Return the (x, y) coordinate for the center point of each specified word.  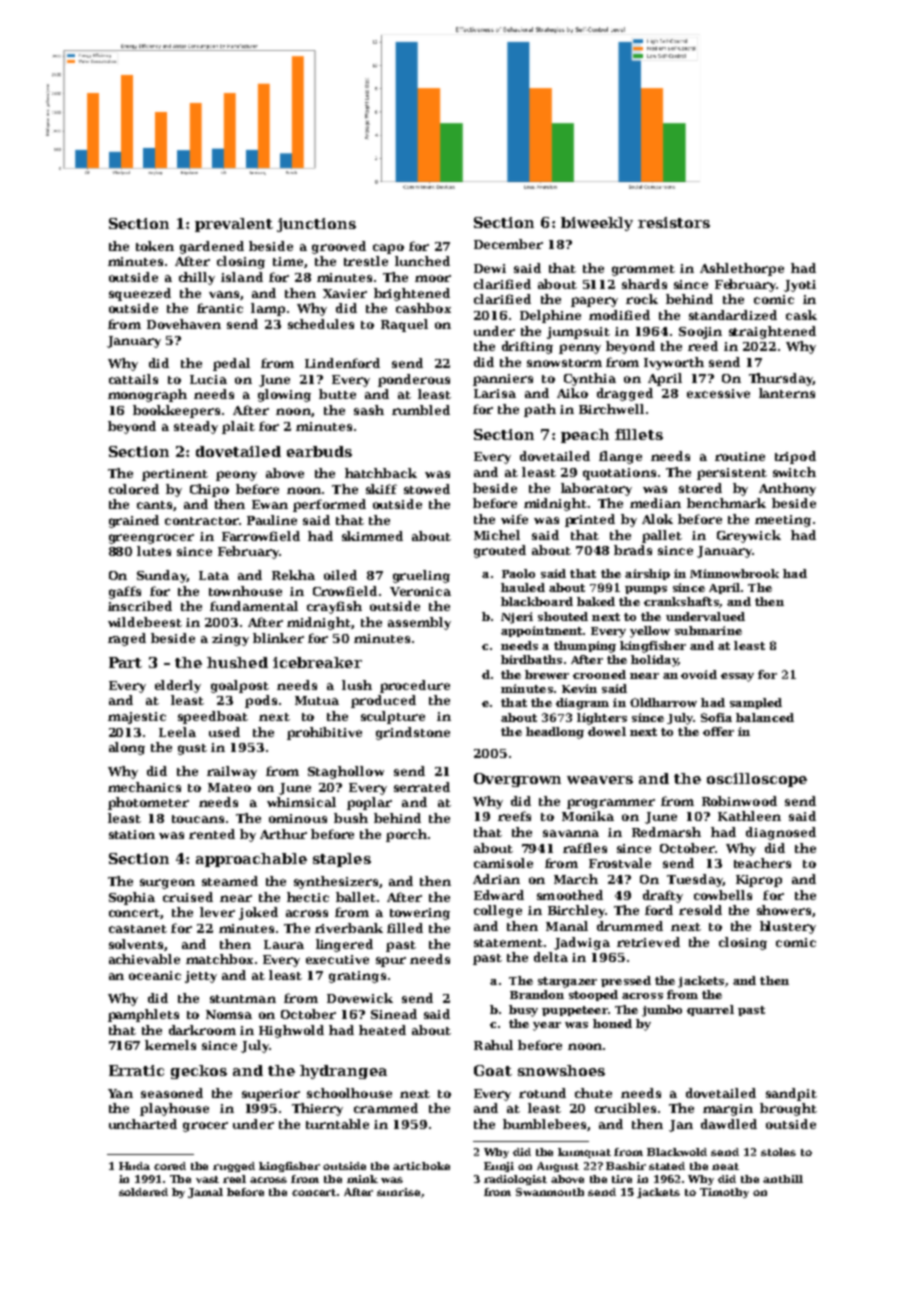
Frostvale (620, 863)
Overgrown (517, 780)
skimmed (372, 536)
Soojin (700, 333)
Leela (177, 732)
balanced (765, 717)
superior (271, 1095)
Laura (284, 944)
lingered (344, 945)
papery (594, 302)
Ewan (270, 504)
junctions (316, 225)
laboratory (596, 489)
